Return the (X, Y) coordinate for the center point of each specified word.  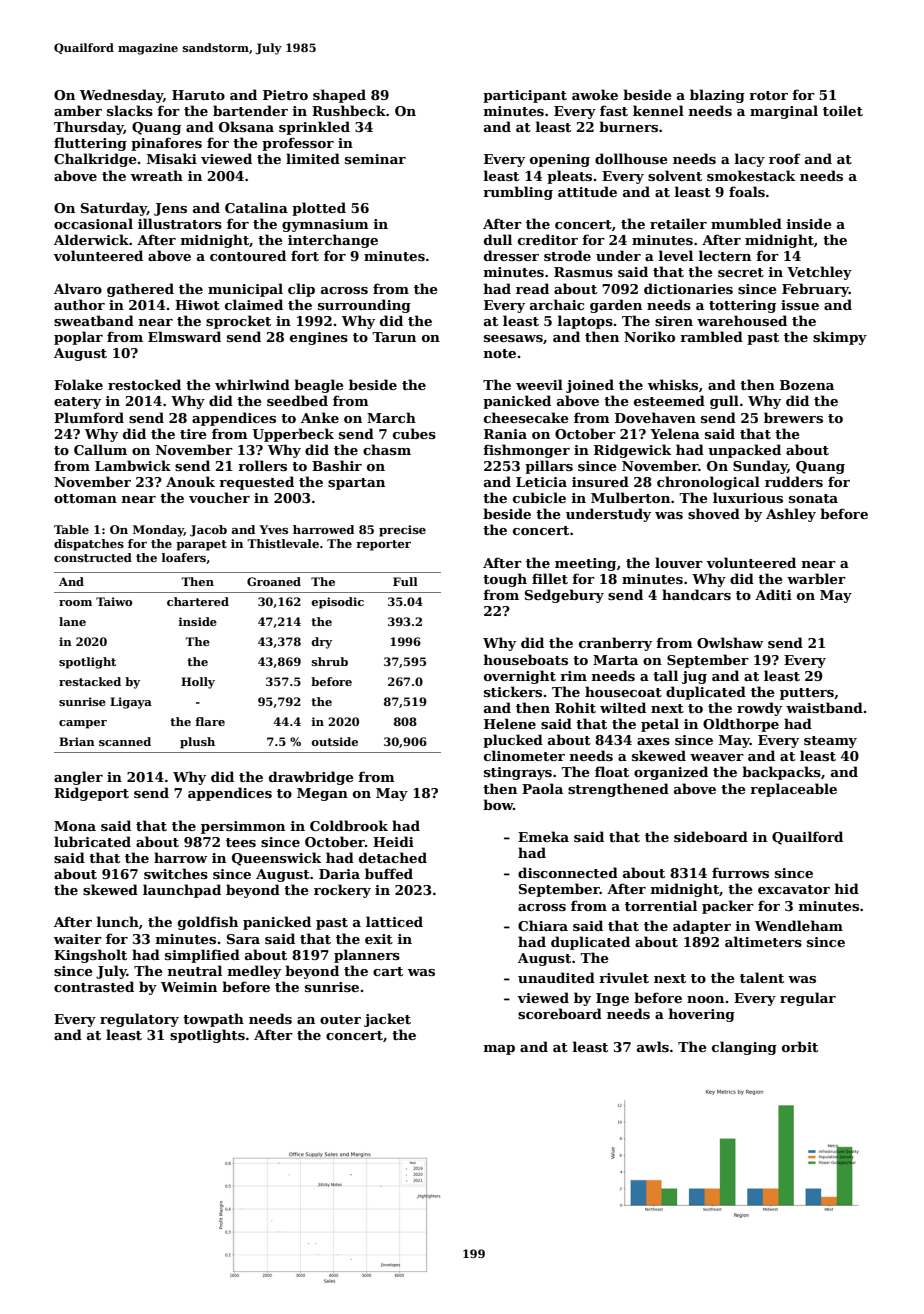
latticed (394, 921)
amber (78, 110)
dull (498, 239)
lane (72, 621)
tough (505, 580)
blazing (717, 96)
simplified (202, 956)
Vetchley (819, 273)
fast (614, 110)
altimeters (763, 941)
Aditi (773, 594)
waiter (78, 939)
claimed (254, 304)
